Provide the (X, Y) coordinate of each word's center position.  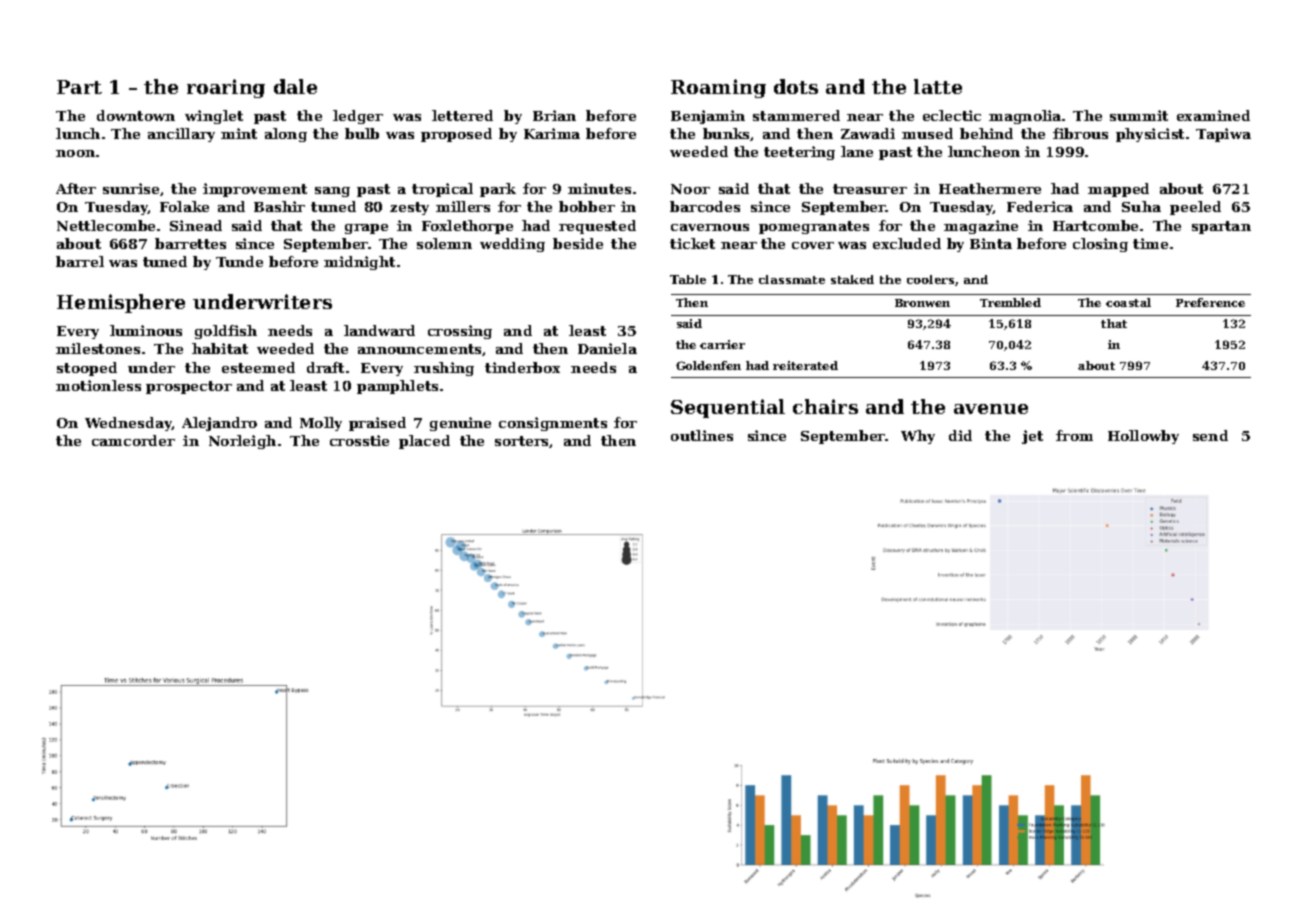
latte (938, 86)
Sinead (196, 225)
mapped (1118, 190)
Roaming (718, 88)
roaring (226, 88)
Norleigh (242, 442)
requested (597, 227)
